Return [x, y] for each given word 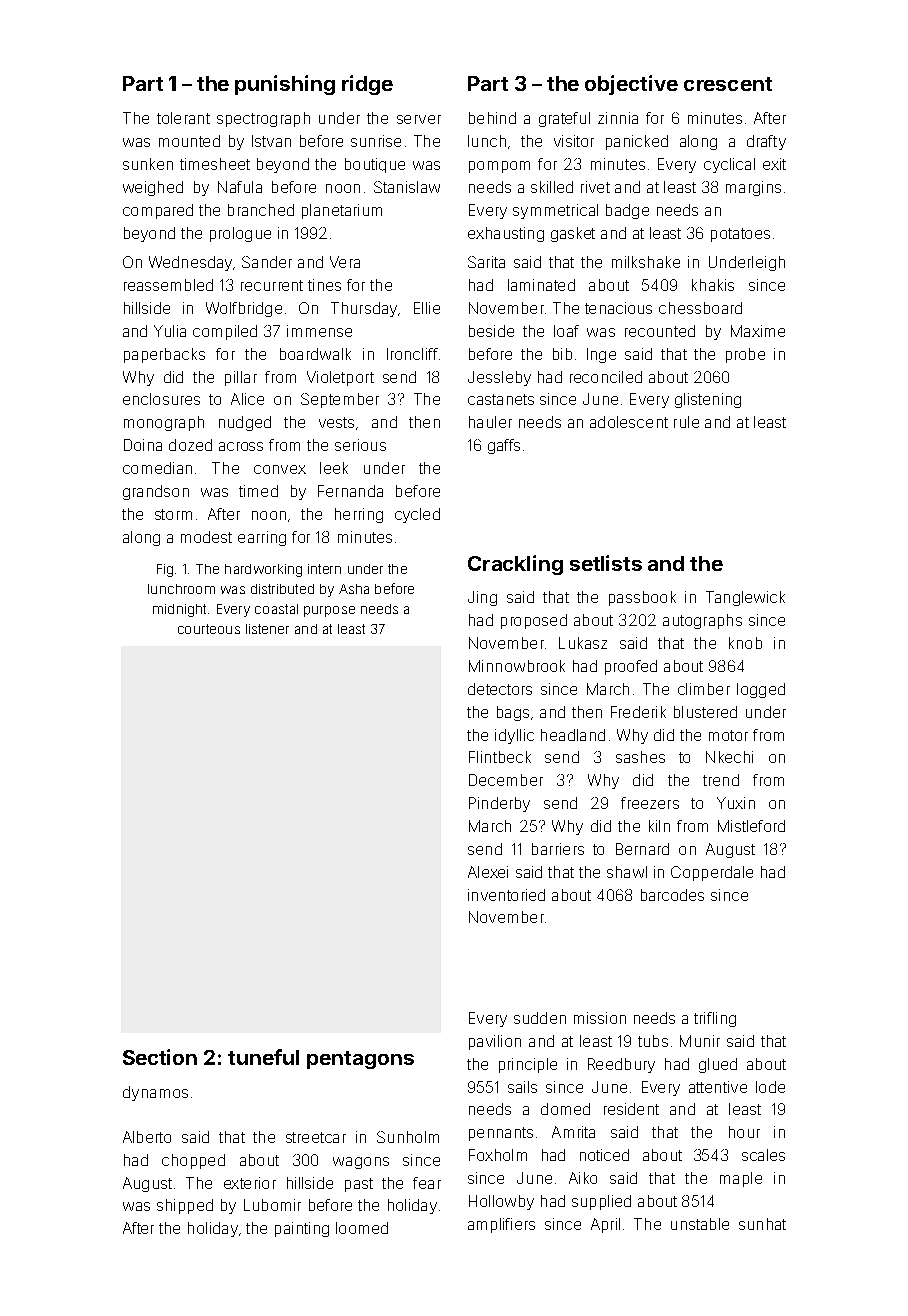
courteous [209, 629]
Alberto [147, 1137]
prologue [240, 234]
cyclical [729, 165]
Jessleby [499, 378]
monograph [164, 423]
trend [721, 780]
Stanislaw [407, 187]
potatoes [740, 235]
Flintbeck [500, 757]
